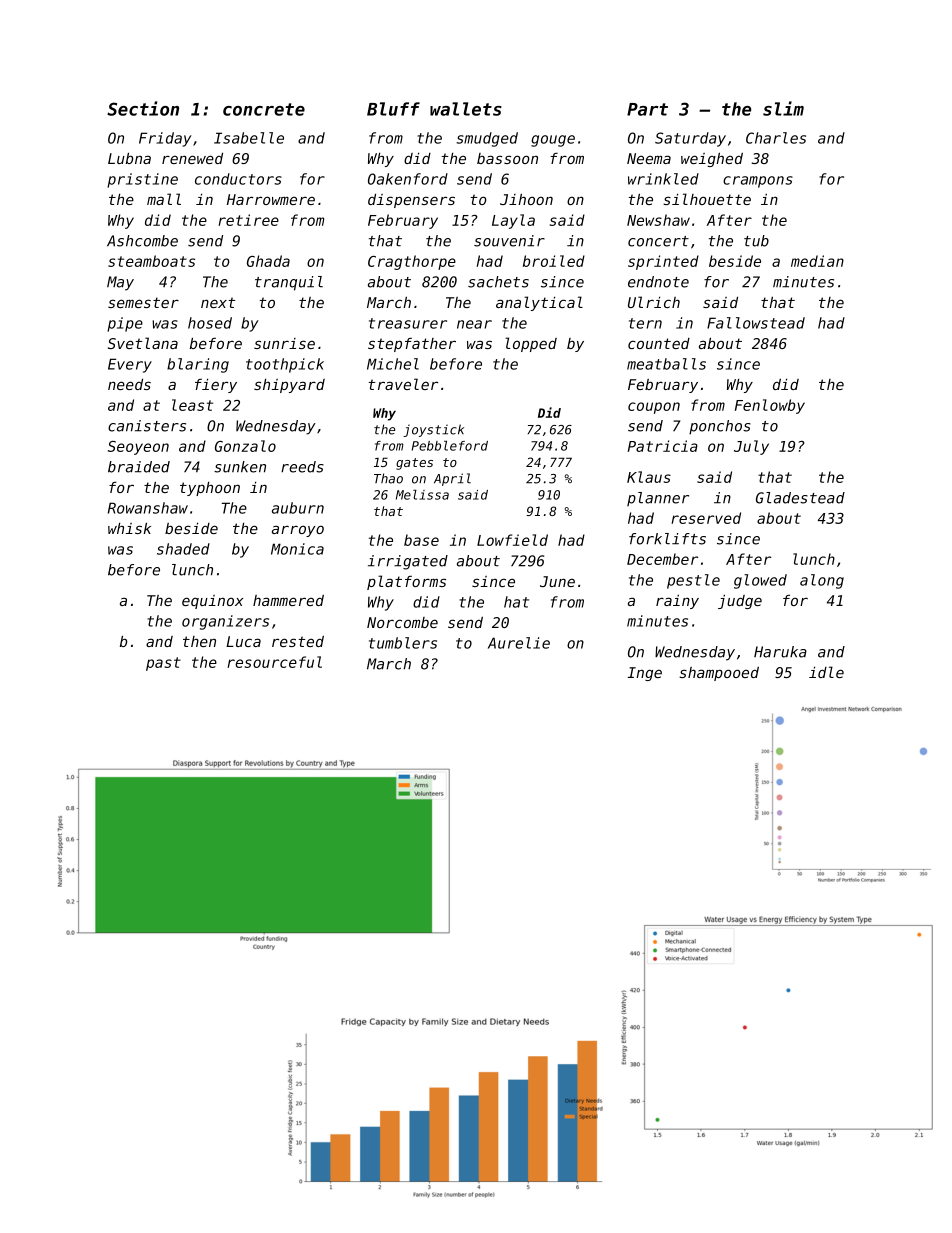 This screenshot has width=952, height=1233. What do you see at coordinates (740, 602) in the screenshot?
I see `judge` at bounding box center [740, 602].
